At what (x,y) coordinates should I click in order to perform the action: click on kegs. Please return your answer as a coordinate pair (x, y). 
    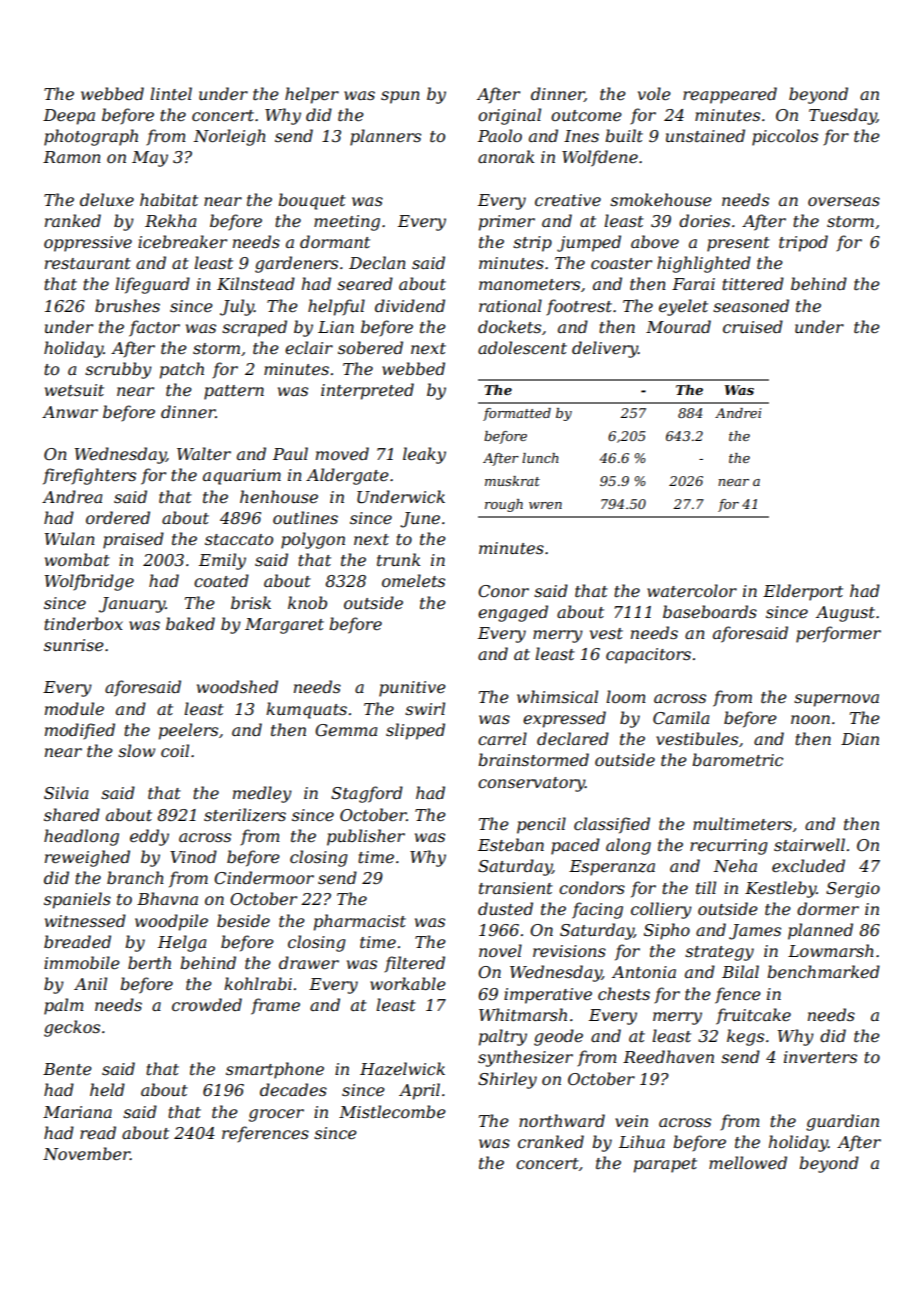
    Looking at the image, I should click on (745, 1037).
